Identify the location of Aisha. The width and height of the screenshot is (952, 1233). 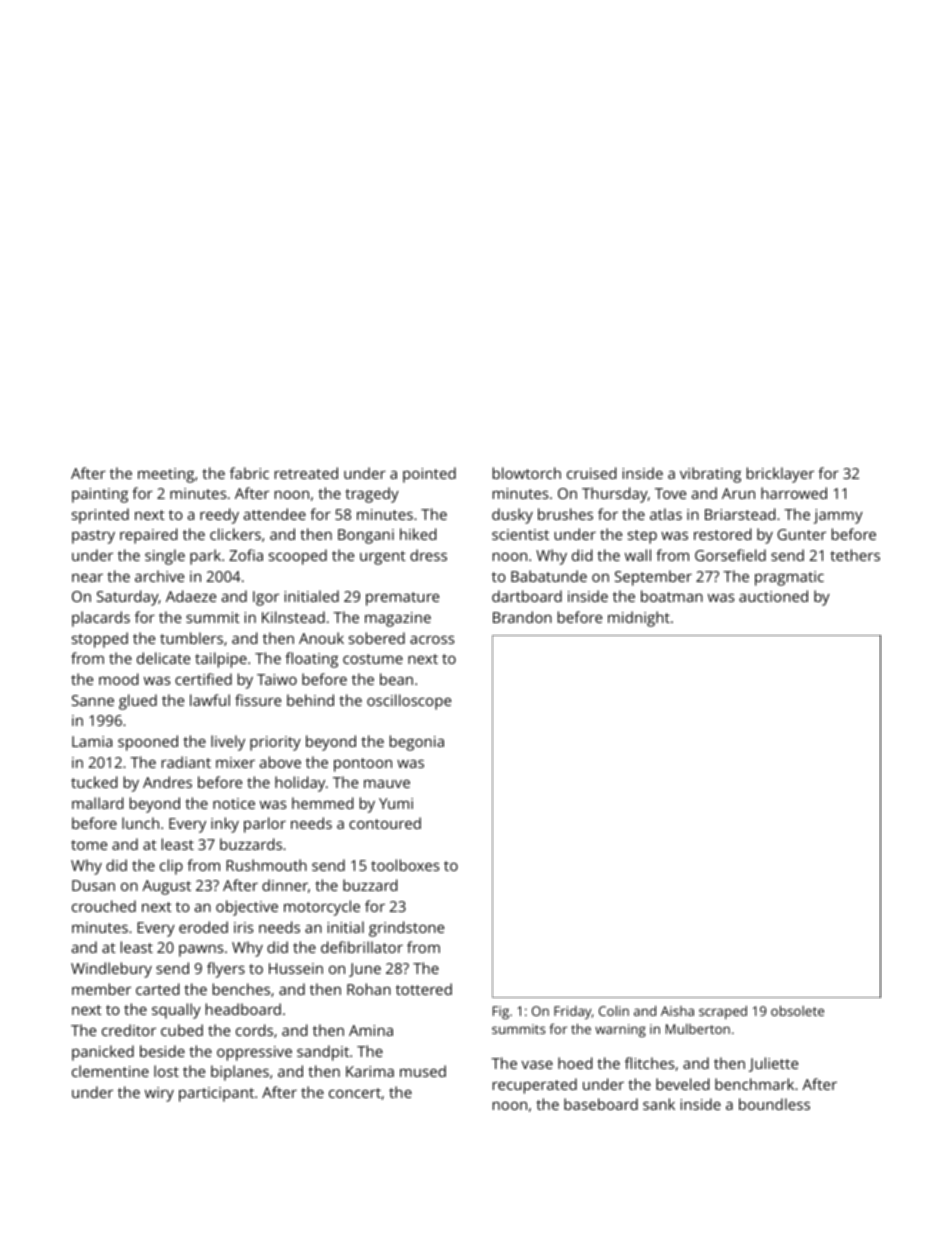
(677, 1011).
